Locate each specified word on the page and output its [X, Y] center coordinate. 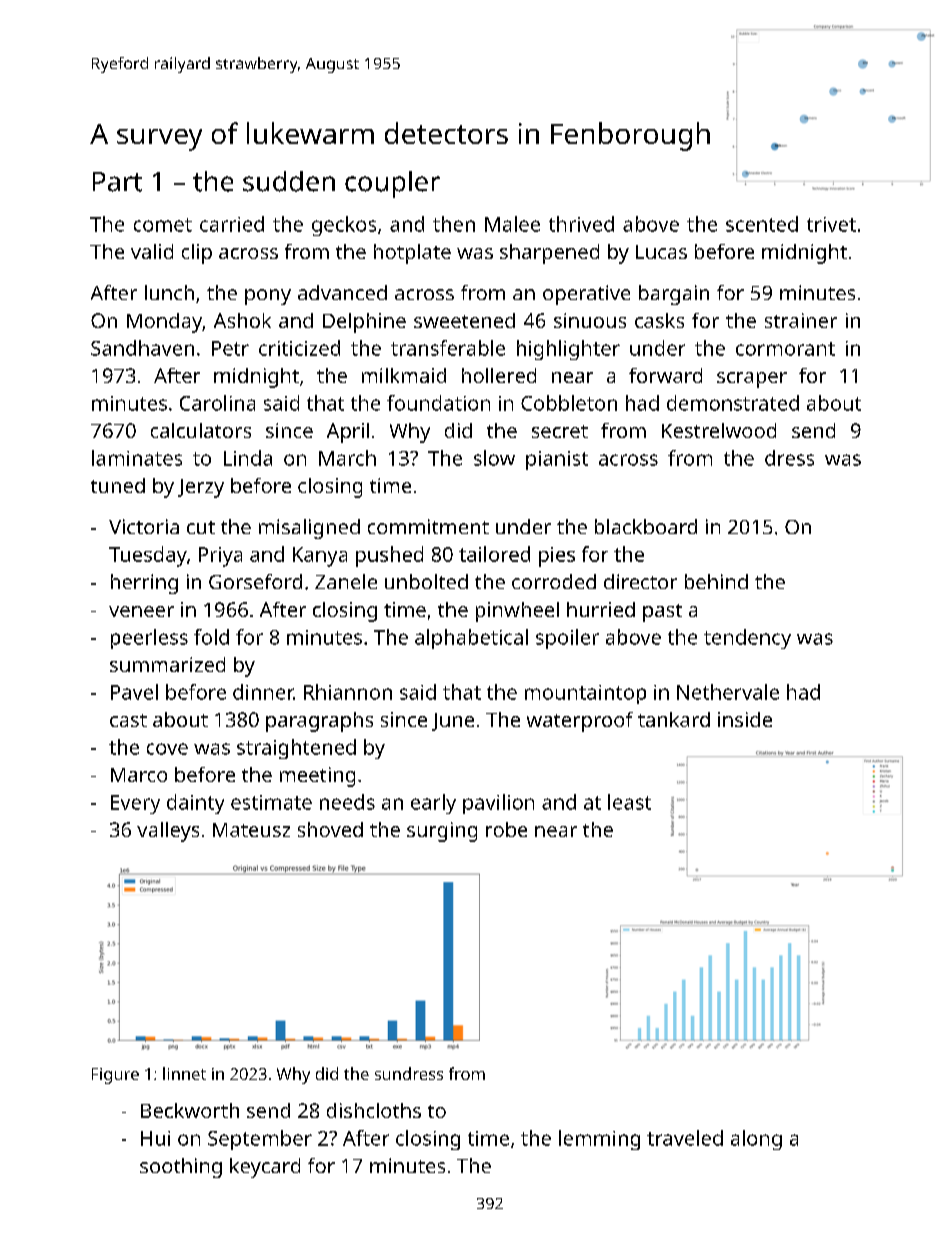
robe [506, 829]
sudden [289, 181]
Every [135, 804]
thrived [581, 224]
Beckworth [190, 1110]
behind [716, 581]
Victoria [144, 526]
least [629, 802]
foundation [438, 403]
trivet [831, 224]
